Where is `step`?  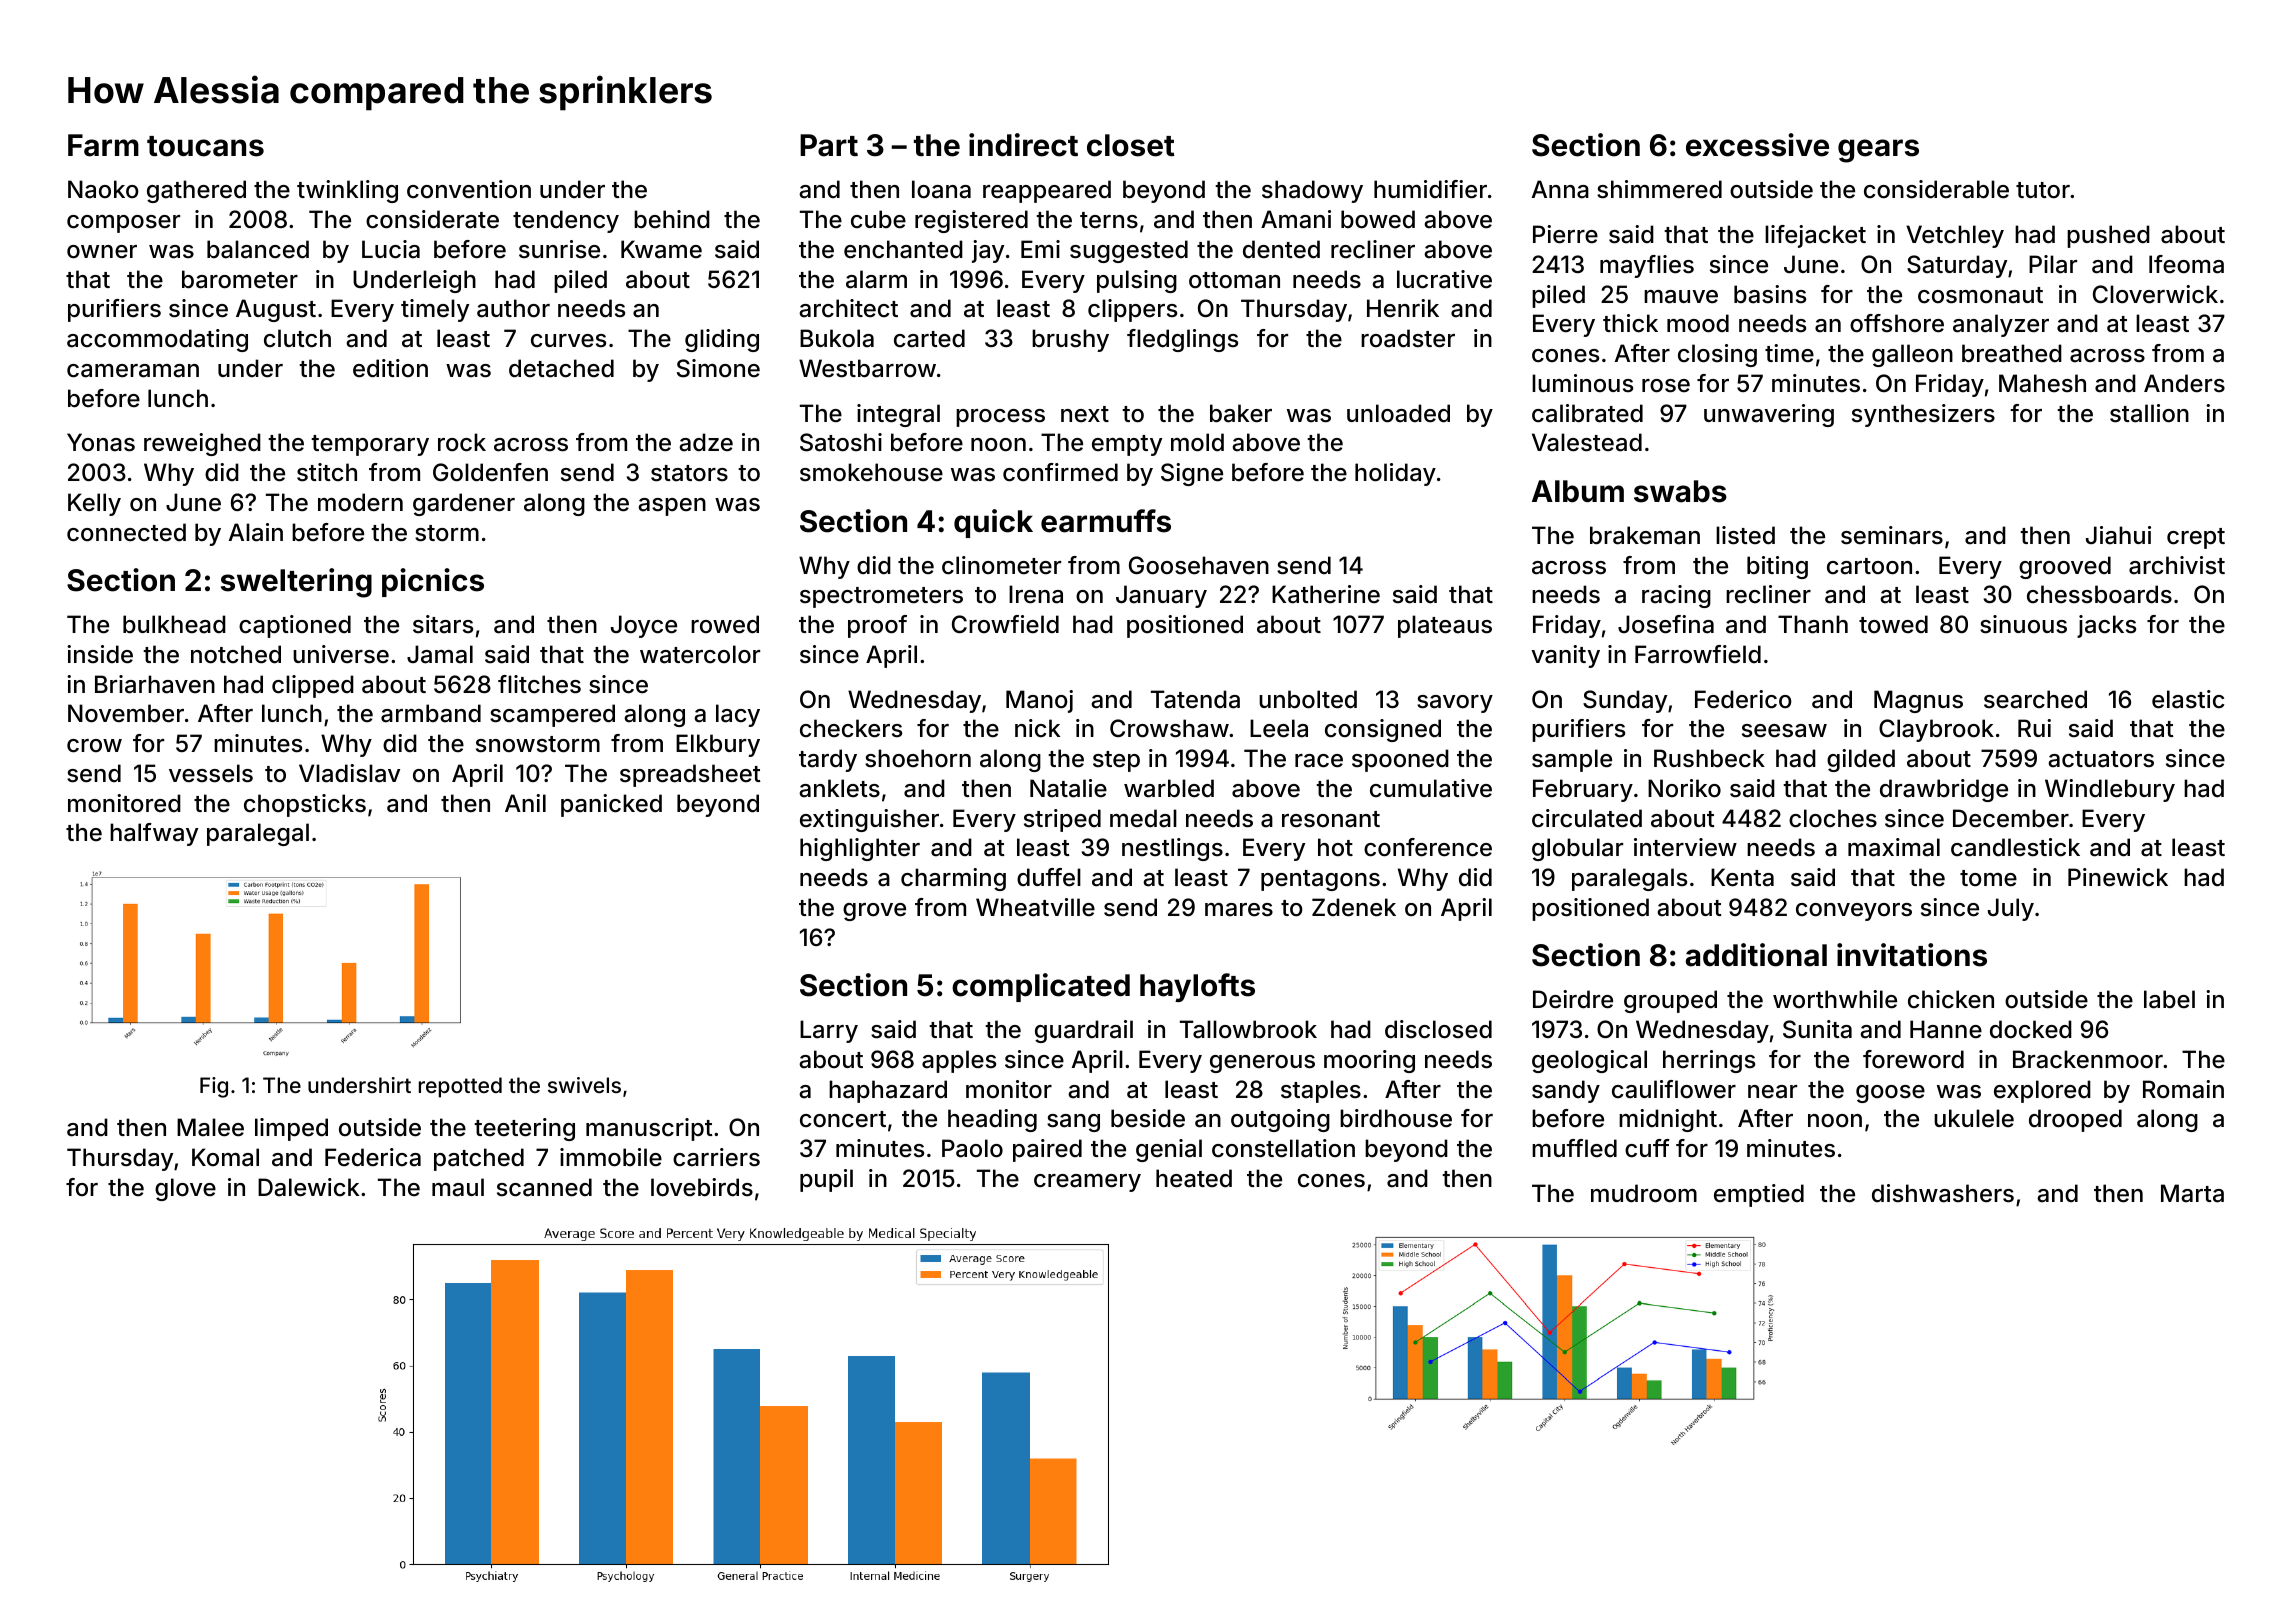 step is located at coordinates (1116, 761).
